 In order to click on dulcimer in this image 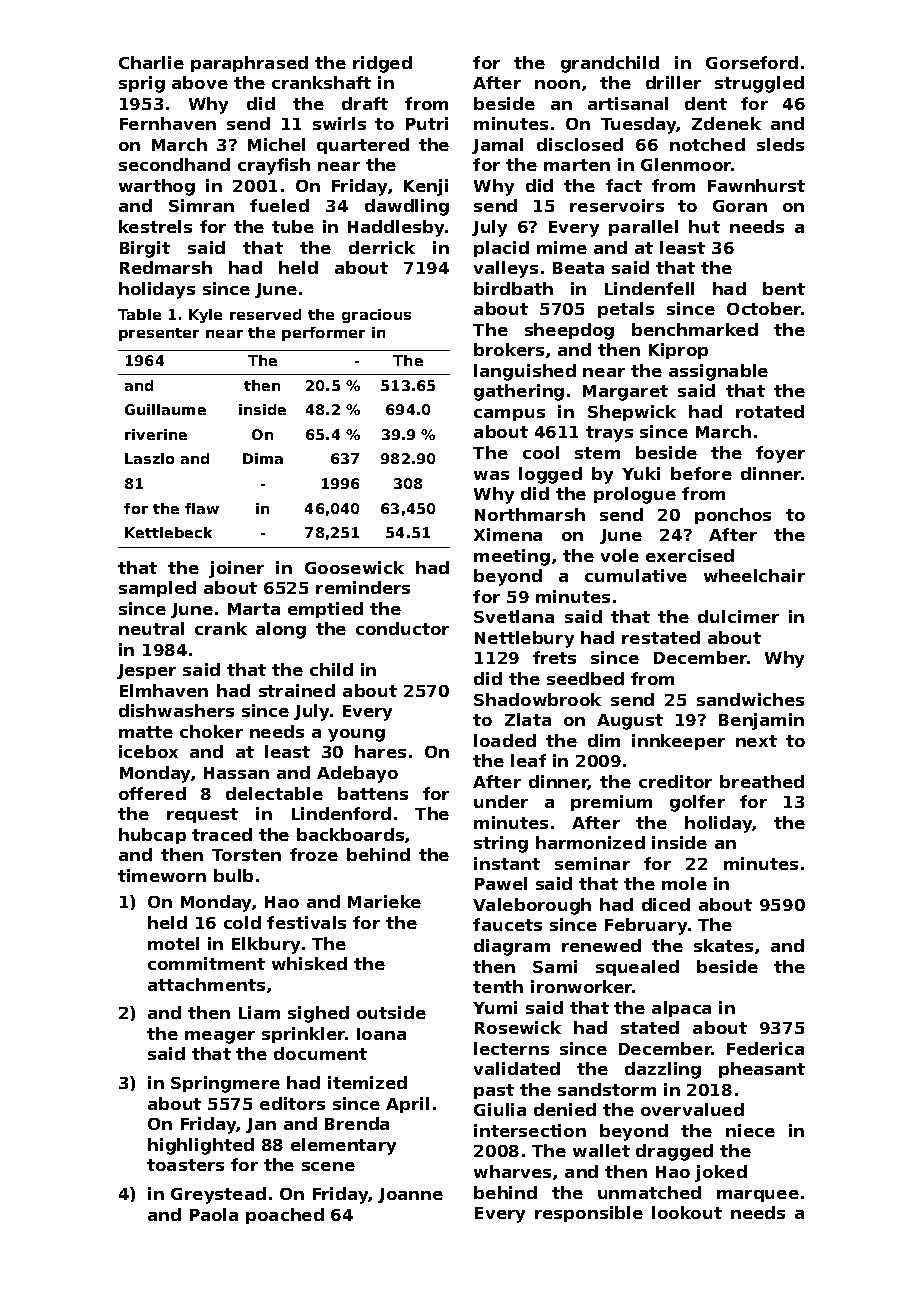, I will do `click(738, 616)`.
